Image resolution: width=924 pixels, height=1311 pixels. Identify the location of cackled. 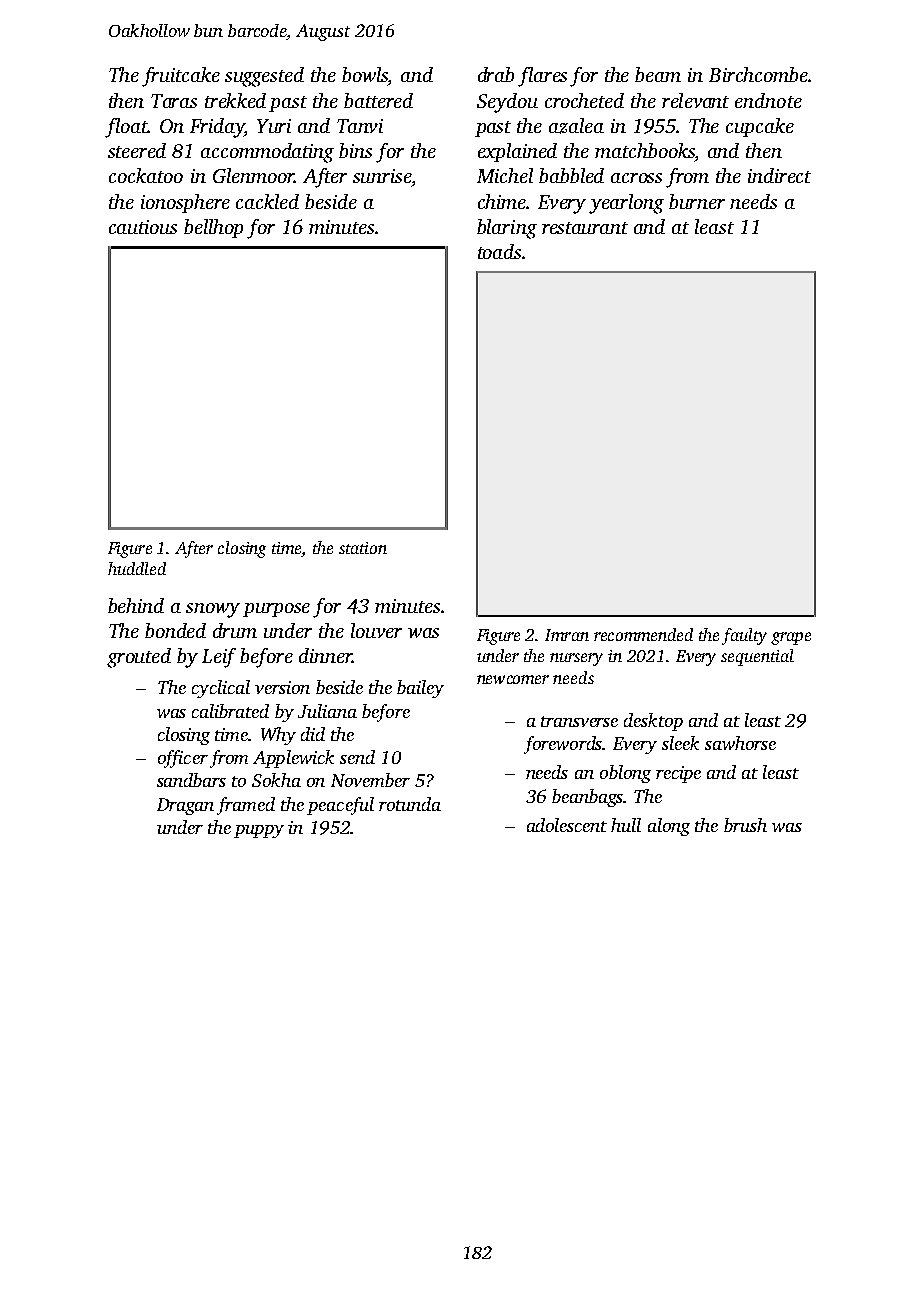
(267, 201).
